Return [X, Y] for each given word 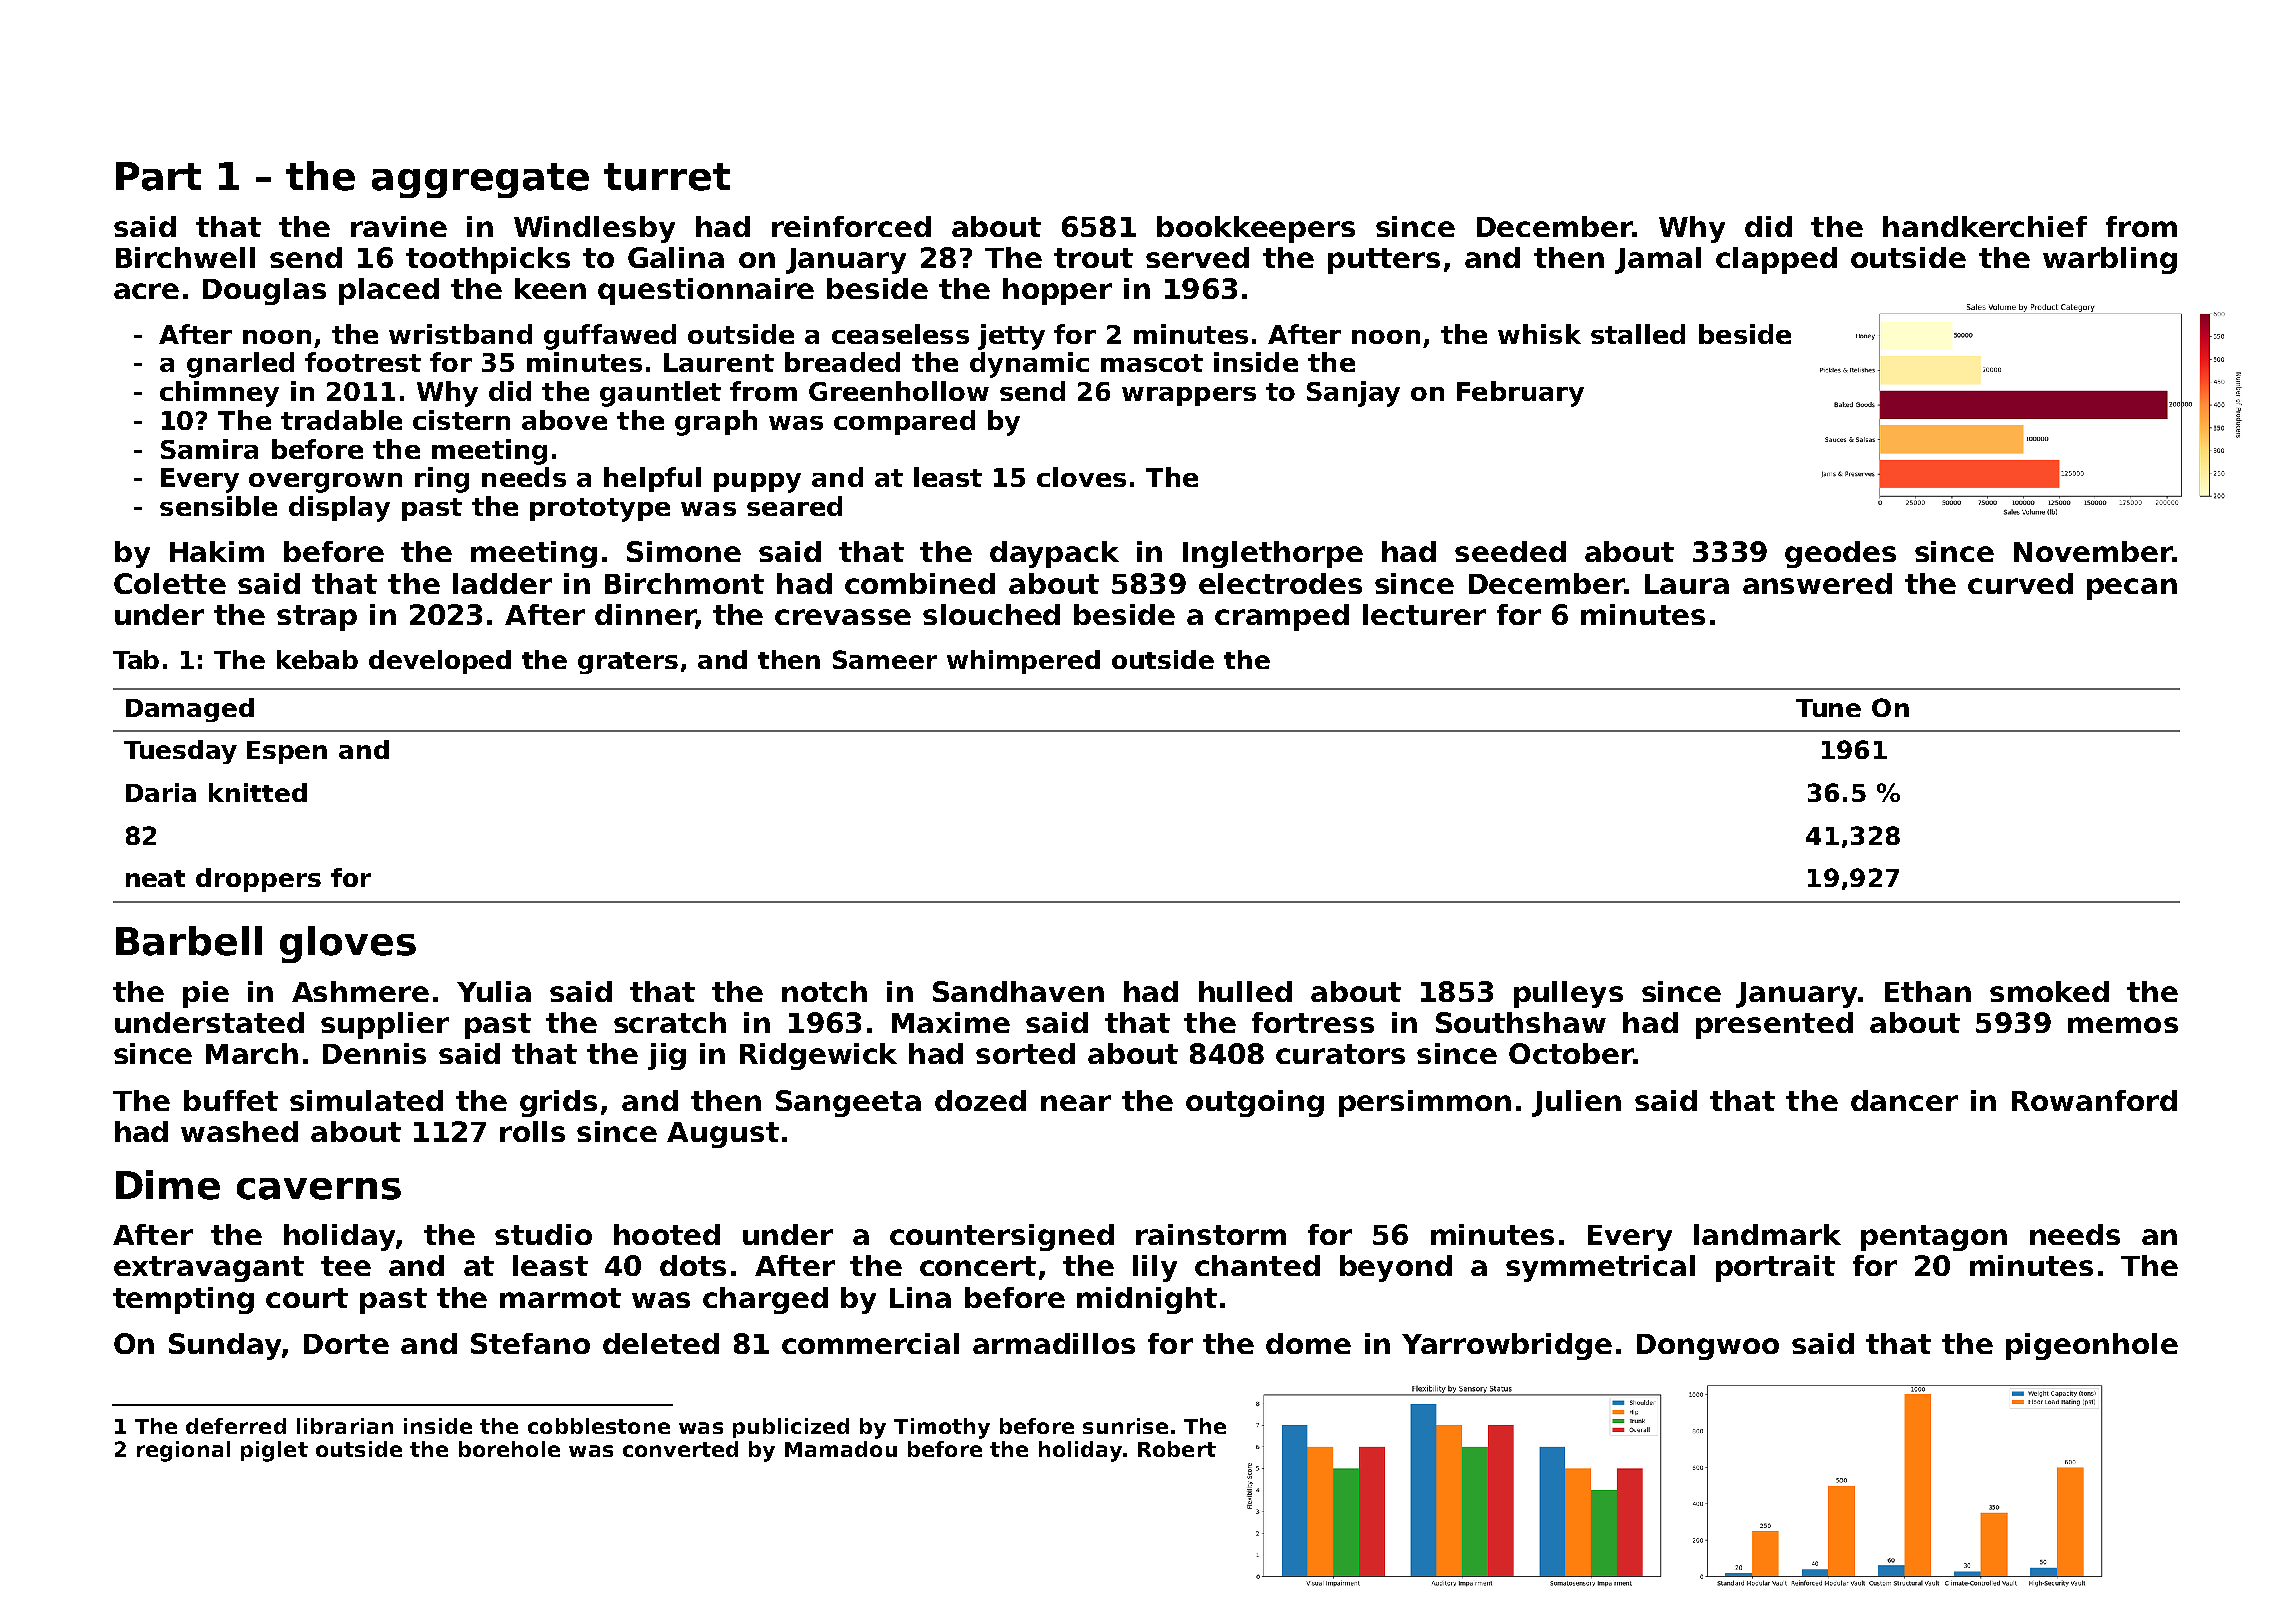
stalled [1638, 334]
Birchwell [185, 257]
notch [824, 991]
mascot [1152, 363]
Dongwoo [1708, 1347]
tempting [183, 1300]
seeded [1510, 551]
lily [1155, 1268]
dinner [645, 616]
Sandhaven [1018, 991]
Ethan [1928, 991]
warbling [2110, 260]
